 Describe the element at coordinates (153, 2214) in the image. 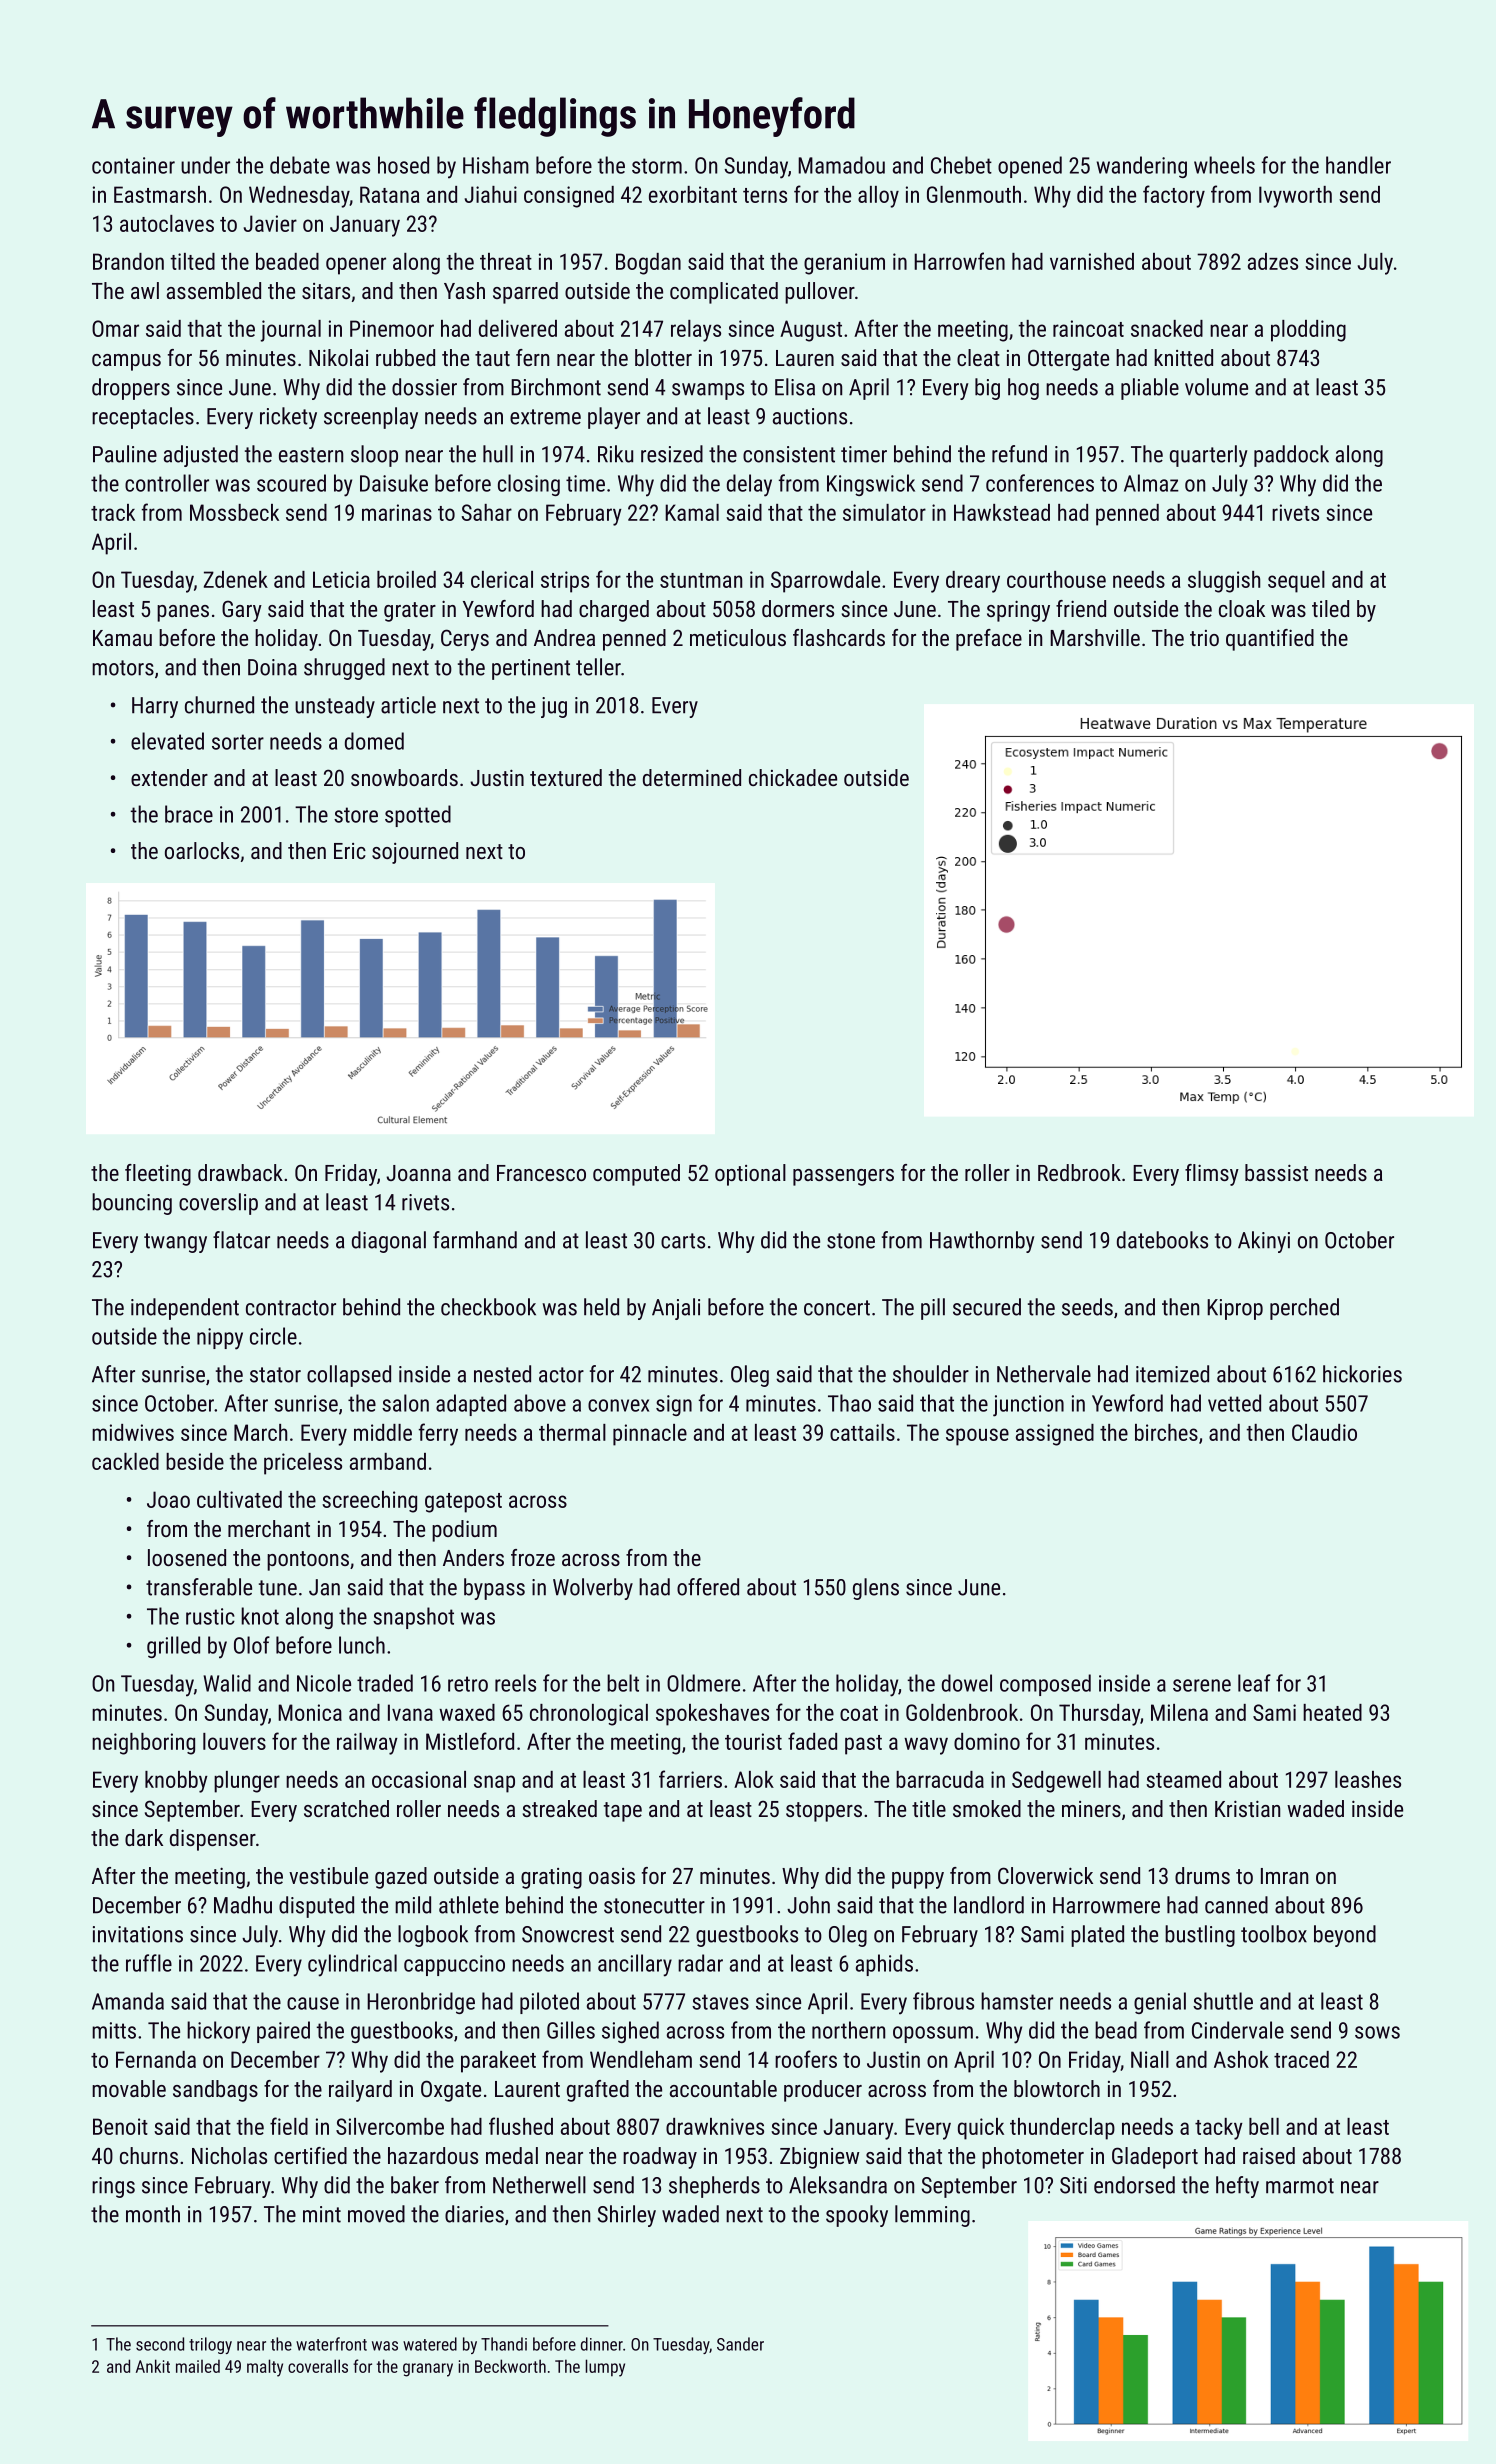

I see `month` at that location.
